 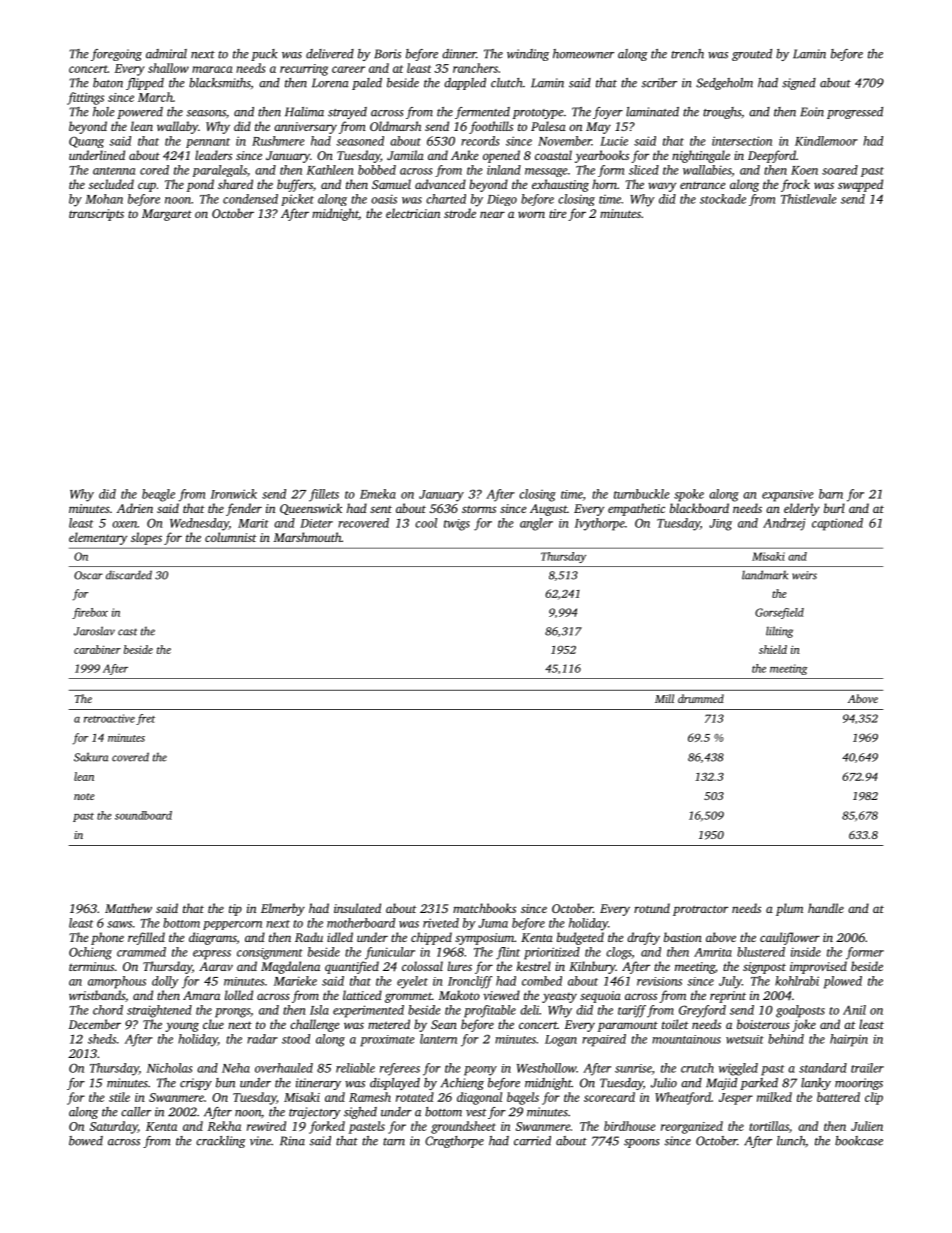 What do you see at coordinates (664, 698) in the page?
I see `Mill` at bounding box center [664, 698].
